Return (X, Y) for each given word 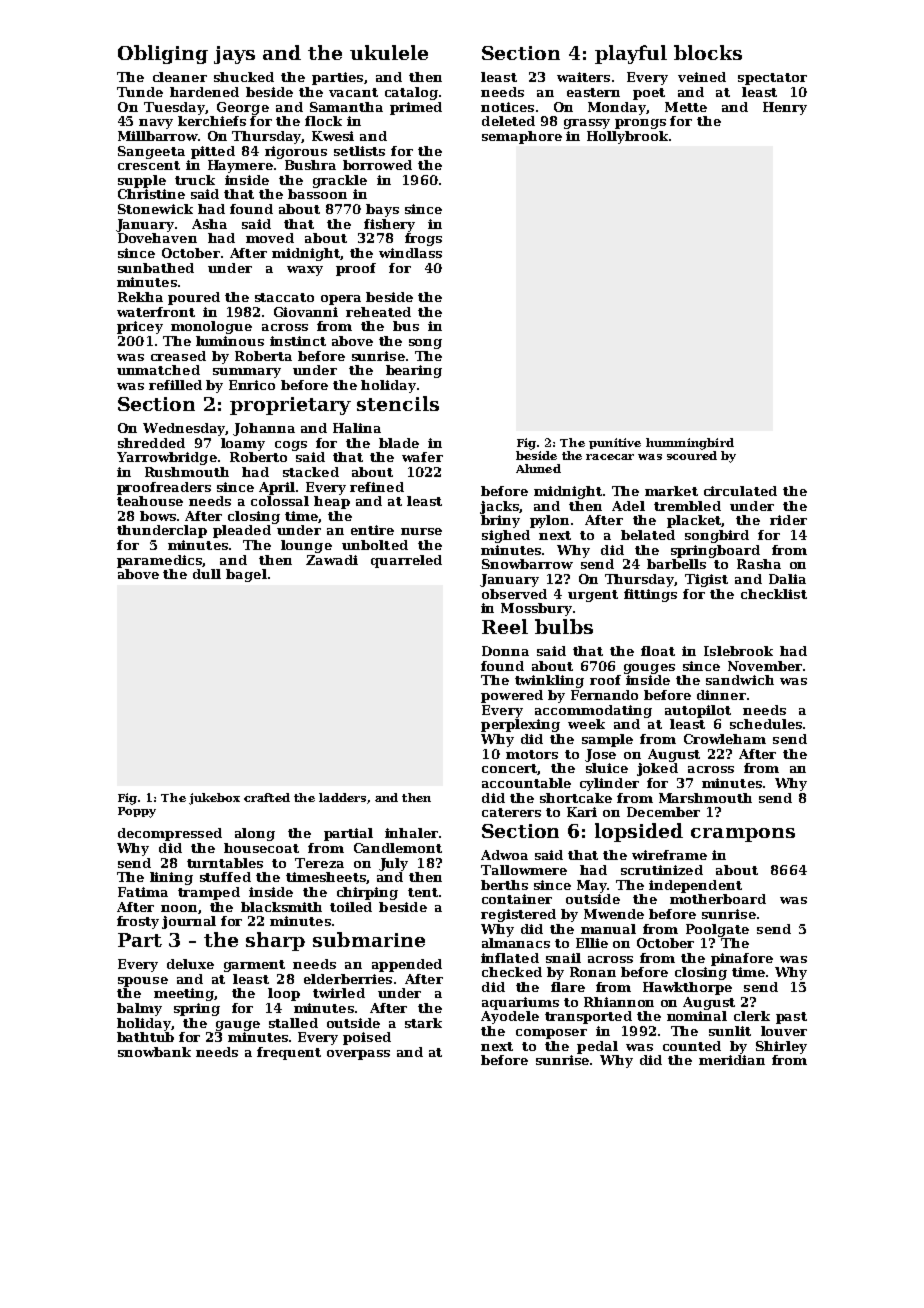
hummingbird (690, 444)
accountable (526, 783)
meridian (732, 1060)
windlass (410, 253)
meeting (184, 994)
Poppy (137, 812)
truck (195, 180)
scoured (692, 455)
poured (194, 298)
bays (382, 210)
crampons (743, 835)
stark (423, 1023)
